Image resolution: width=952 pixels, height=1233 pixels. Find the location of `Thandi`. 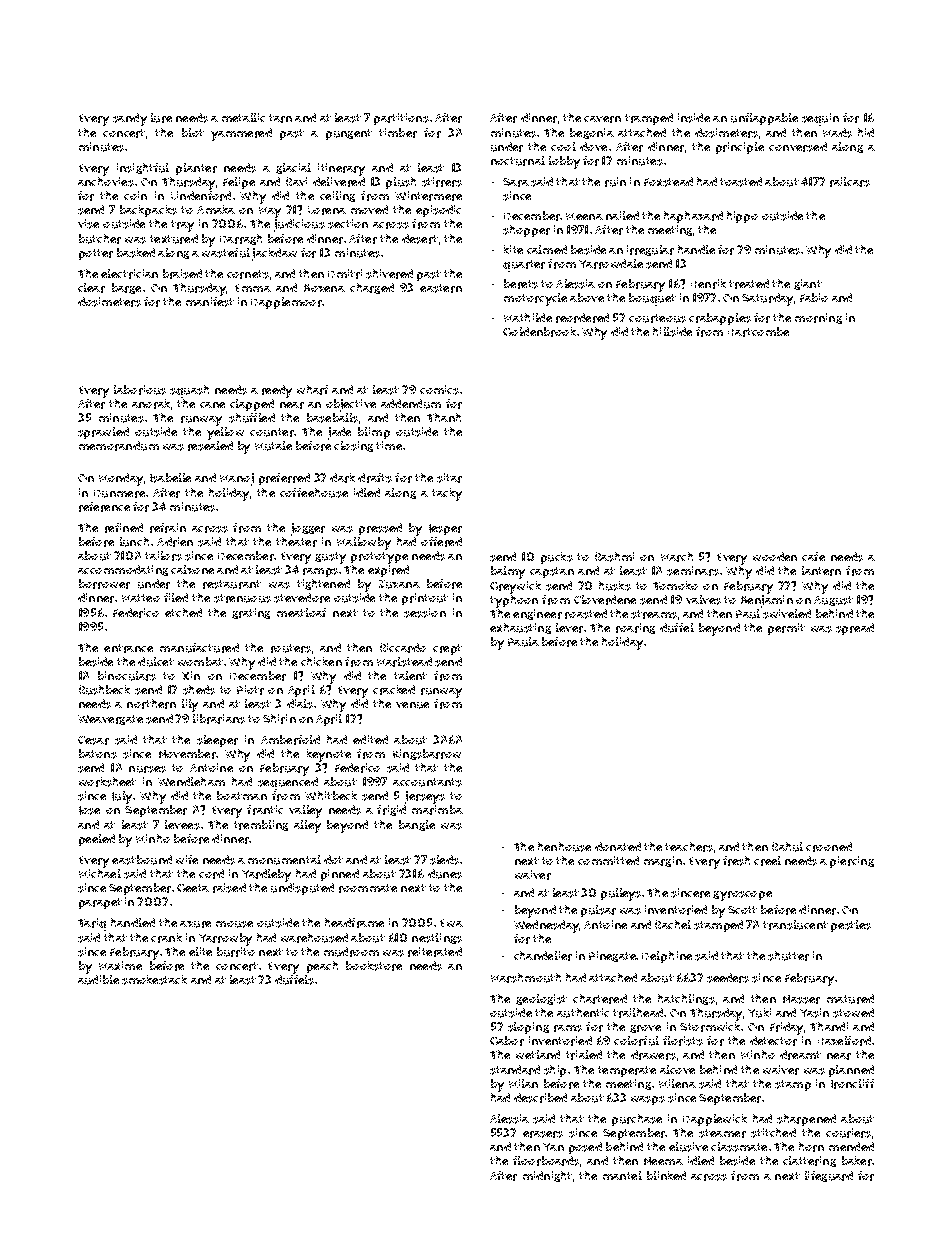

Thandi is located at coordinates (829, 1026).
